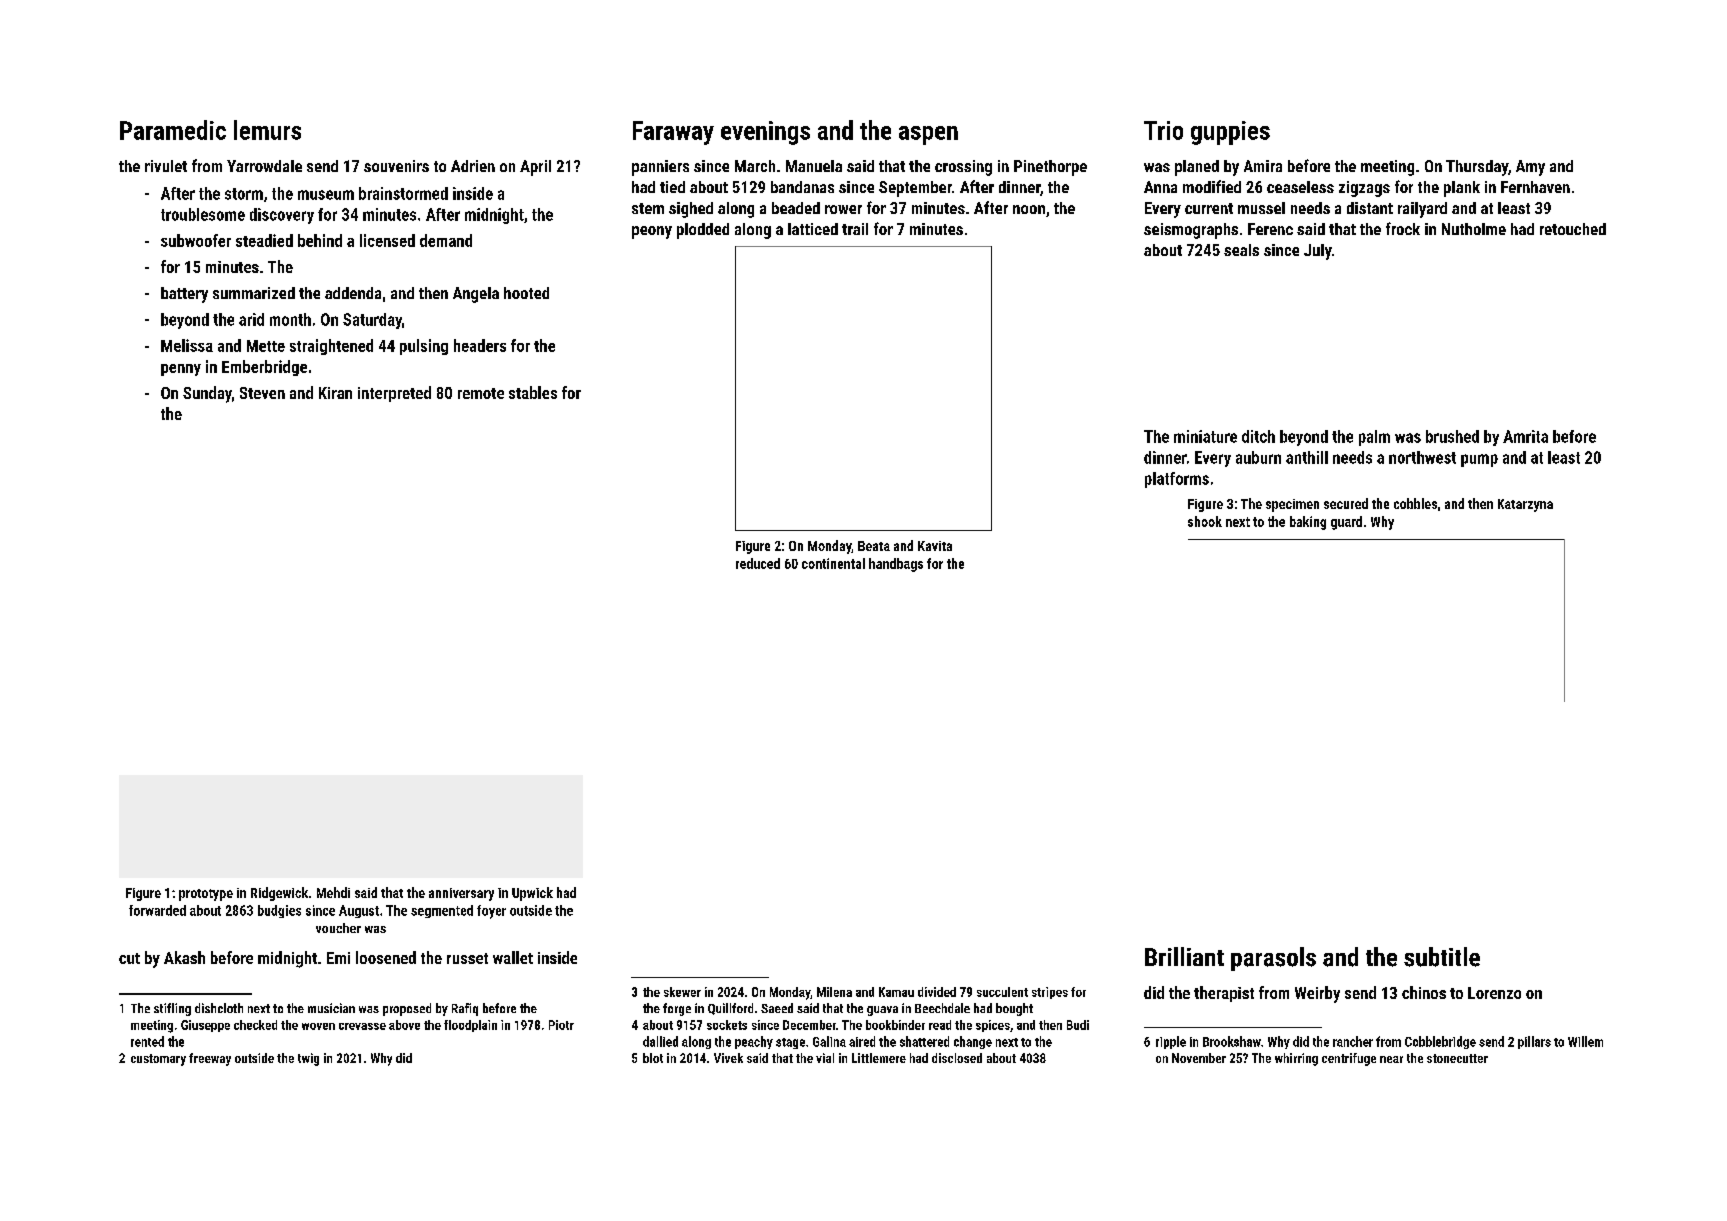 This page has width=1727, height=1221. I want to click on Yarrowdale, so click(264, 166).
